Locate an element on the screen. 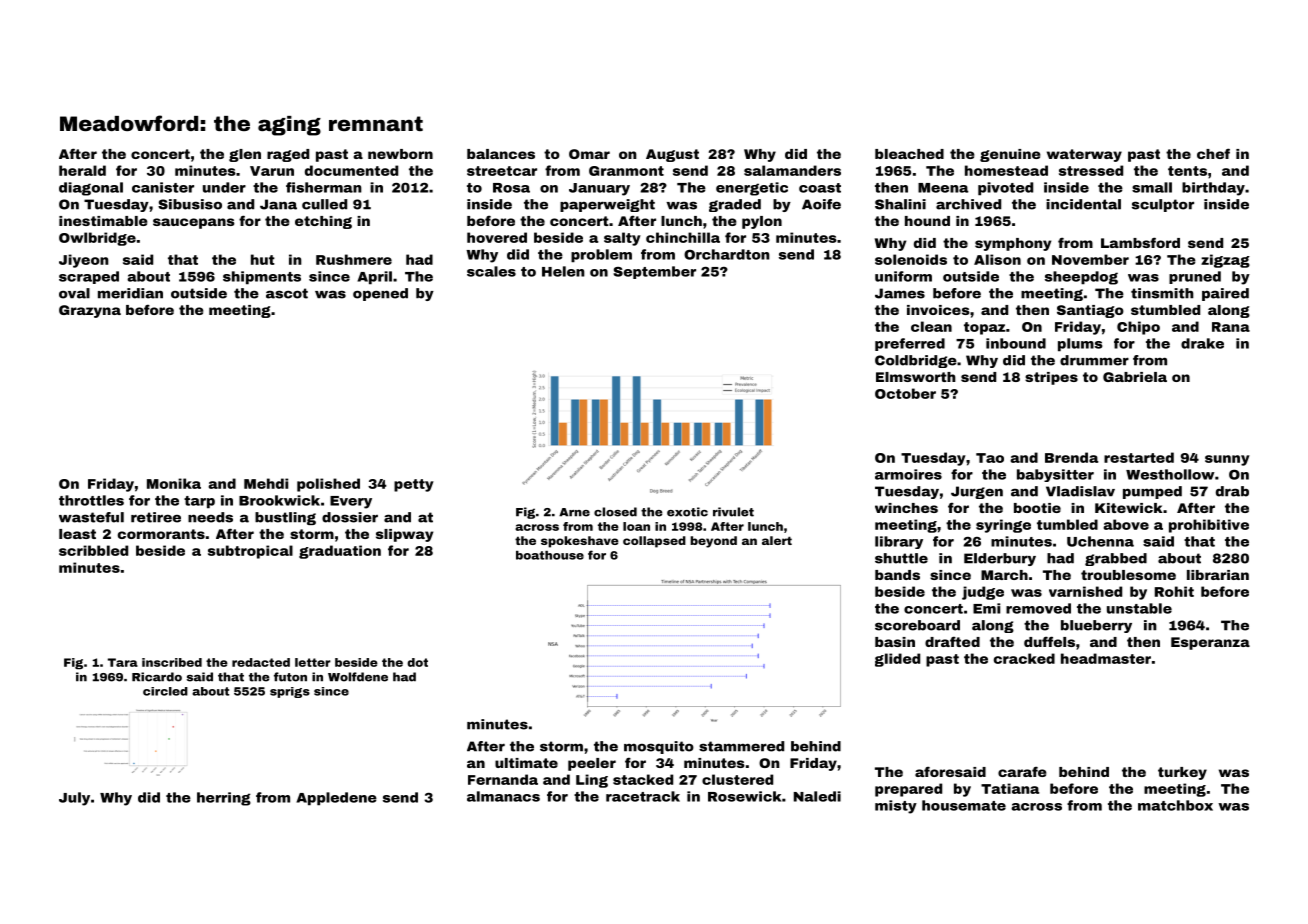 This screenshot has height=924, width=1308. herald is located at coordinates (82, 170).
